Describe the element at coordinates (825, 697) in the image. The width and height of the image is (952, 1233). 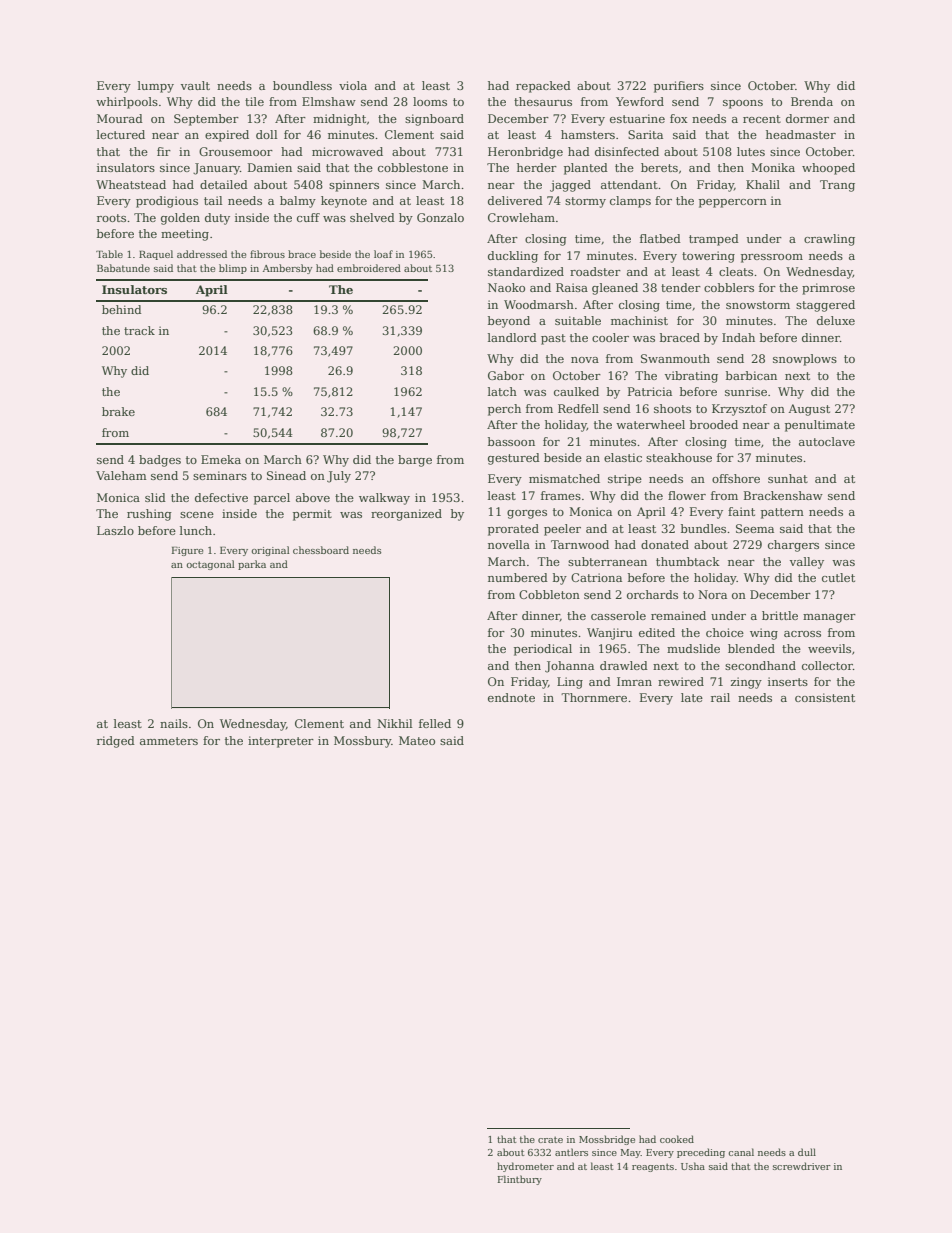
I see `consistent` at that location.
